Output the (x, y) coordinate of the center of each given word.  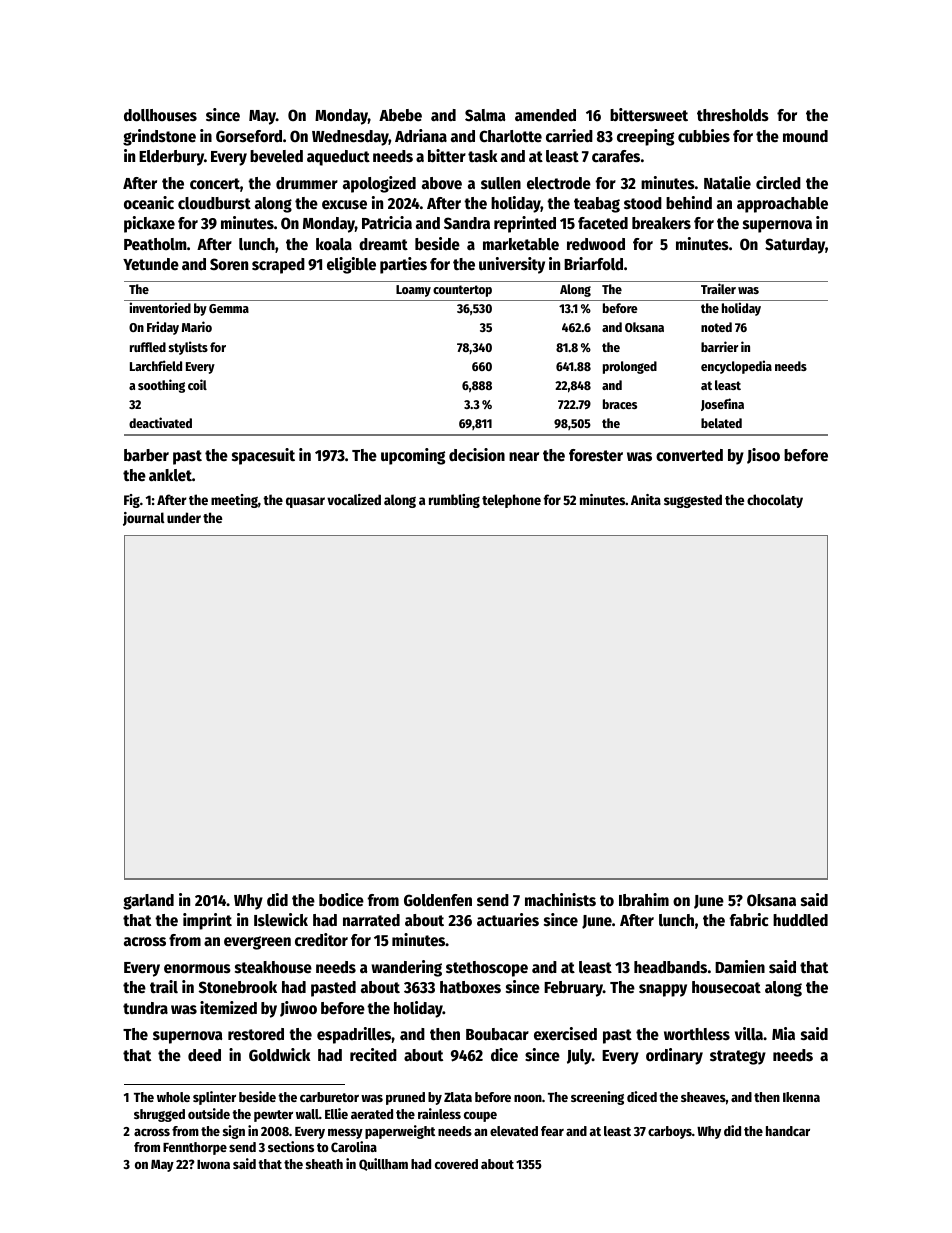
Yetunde (151, 264)
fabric (749, 920)
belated (721, 423)
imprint (207, 921)
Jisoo (763, 456)
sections (291, 1146)
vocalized (354, 499)
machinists (560, 900)
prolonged (630, 367)
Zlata (458, 1097)
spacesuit (263, 456)
